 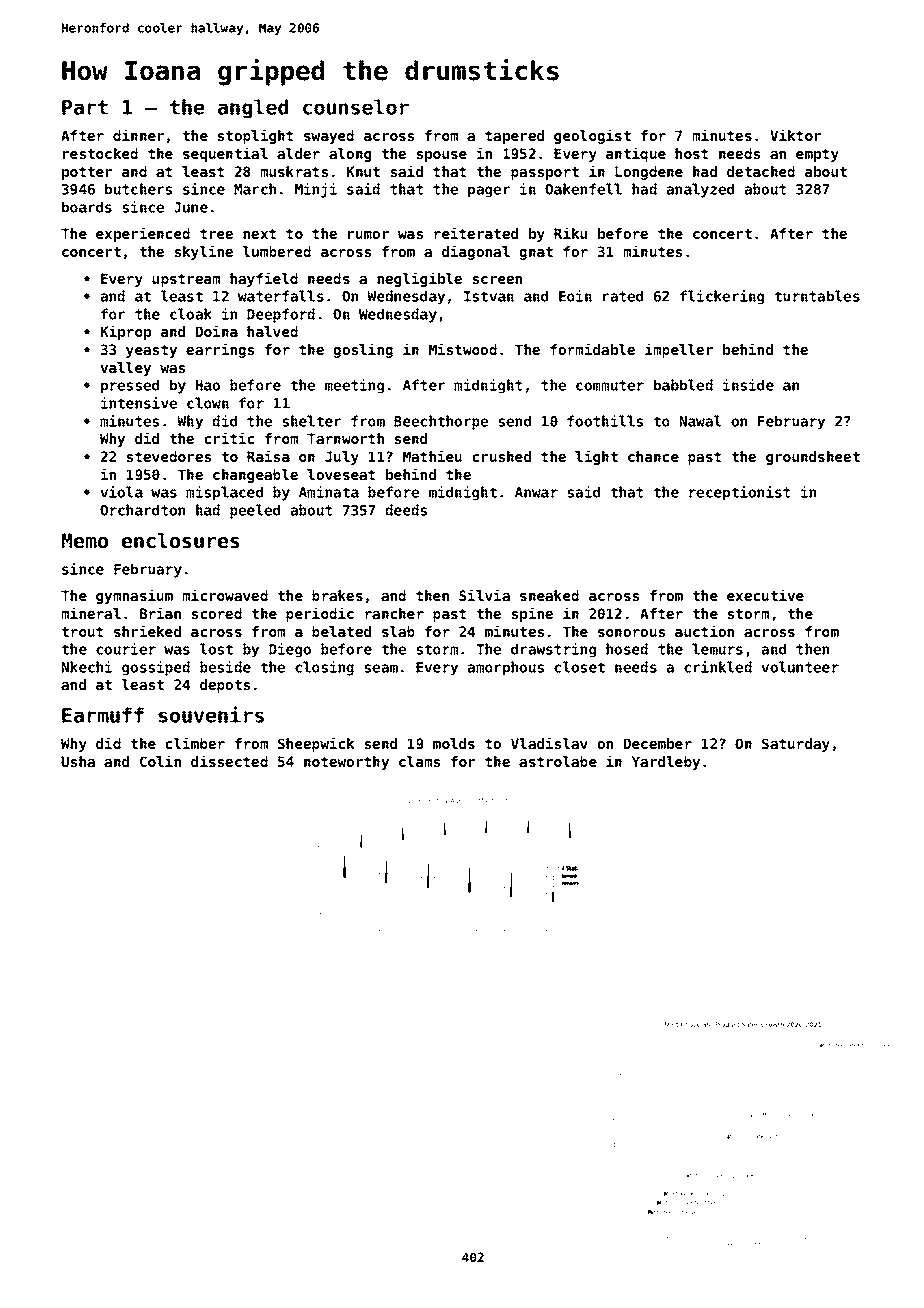 What do you see at coordinates (765, 595) in the page?
I see `executive` at bounding box center [765, 595].
